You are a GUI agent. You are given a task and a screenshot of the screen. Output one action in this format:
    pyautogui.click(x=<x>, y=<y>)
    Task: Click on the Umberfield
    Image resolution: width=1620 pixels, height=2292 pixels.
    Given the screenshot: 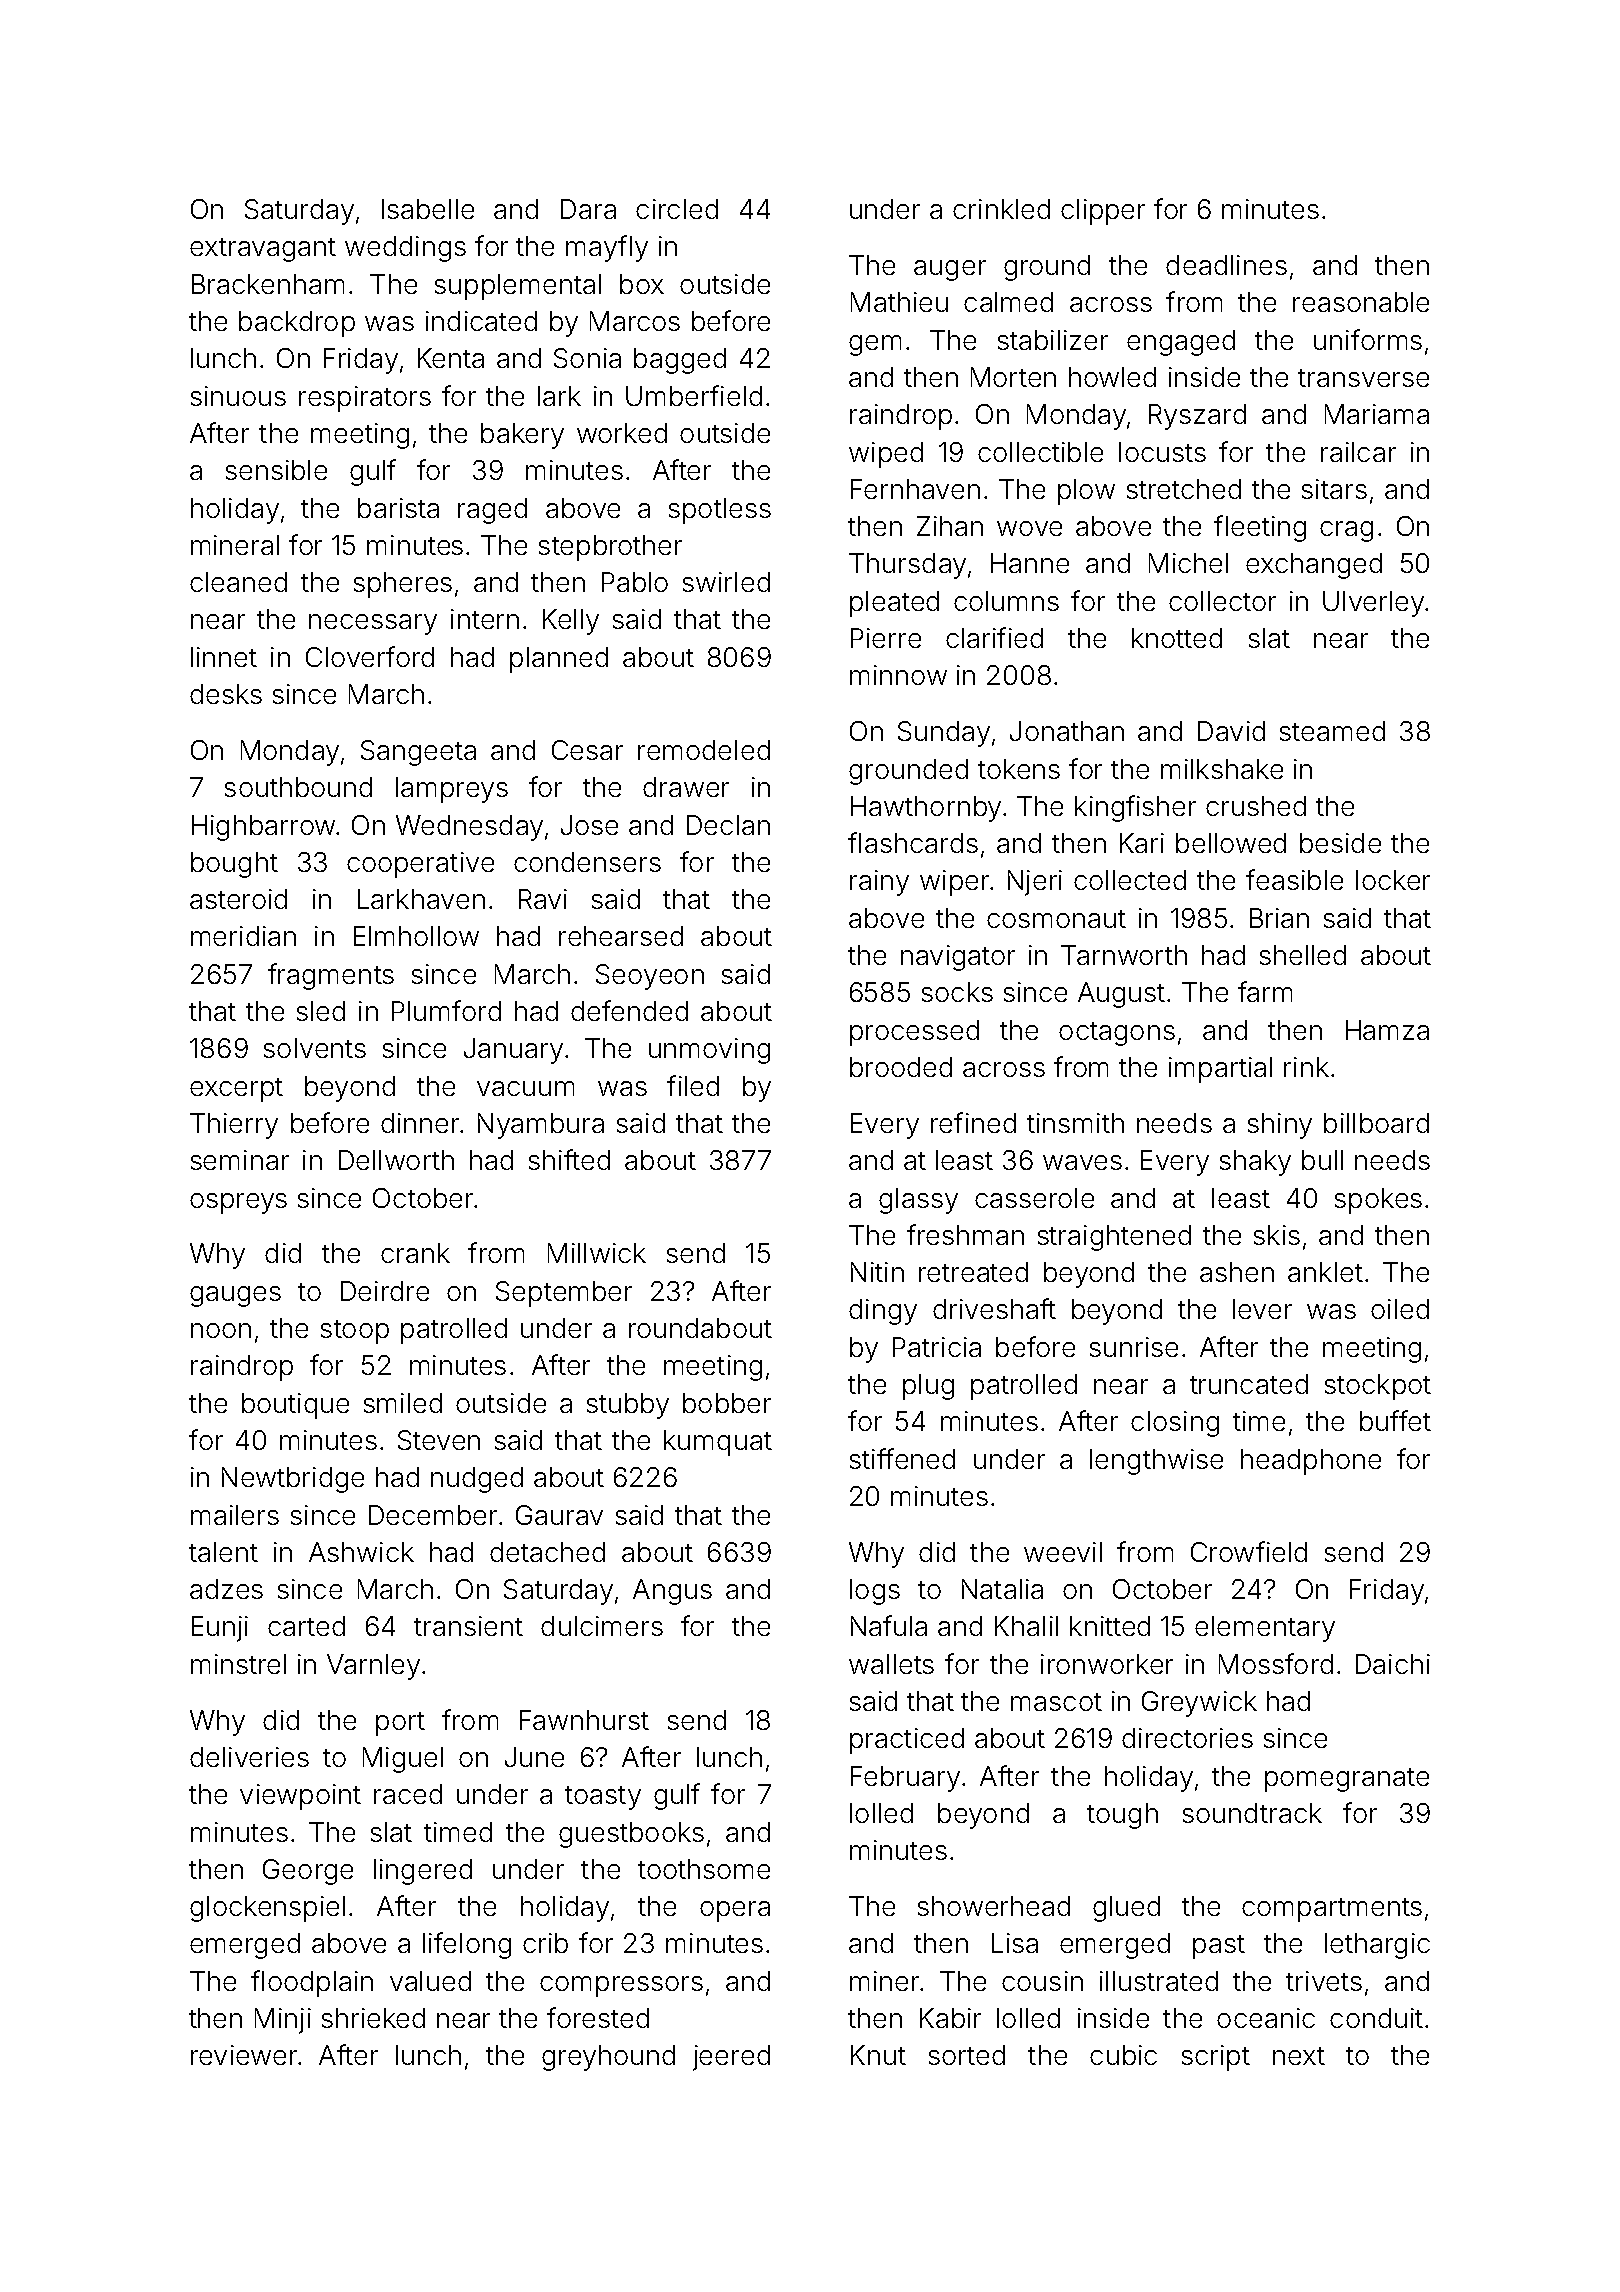 What is the action you would take?
    pyautogui.click(x=694, y=395)
